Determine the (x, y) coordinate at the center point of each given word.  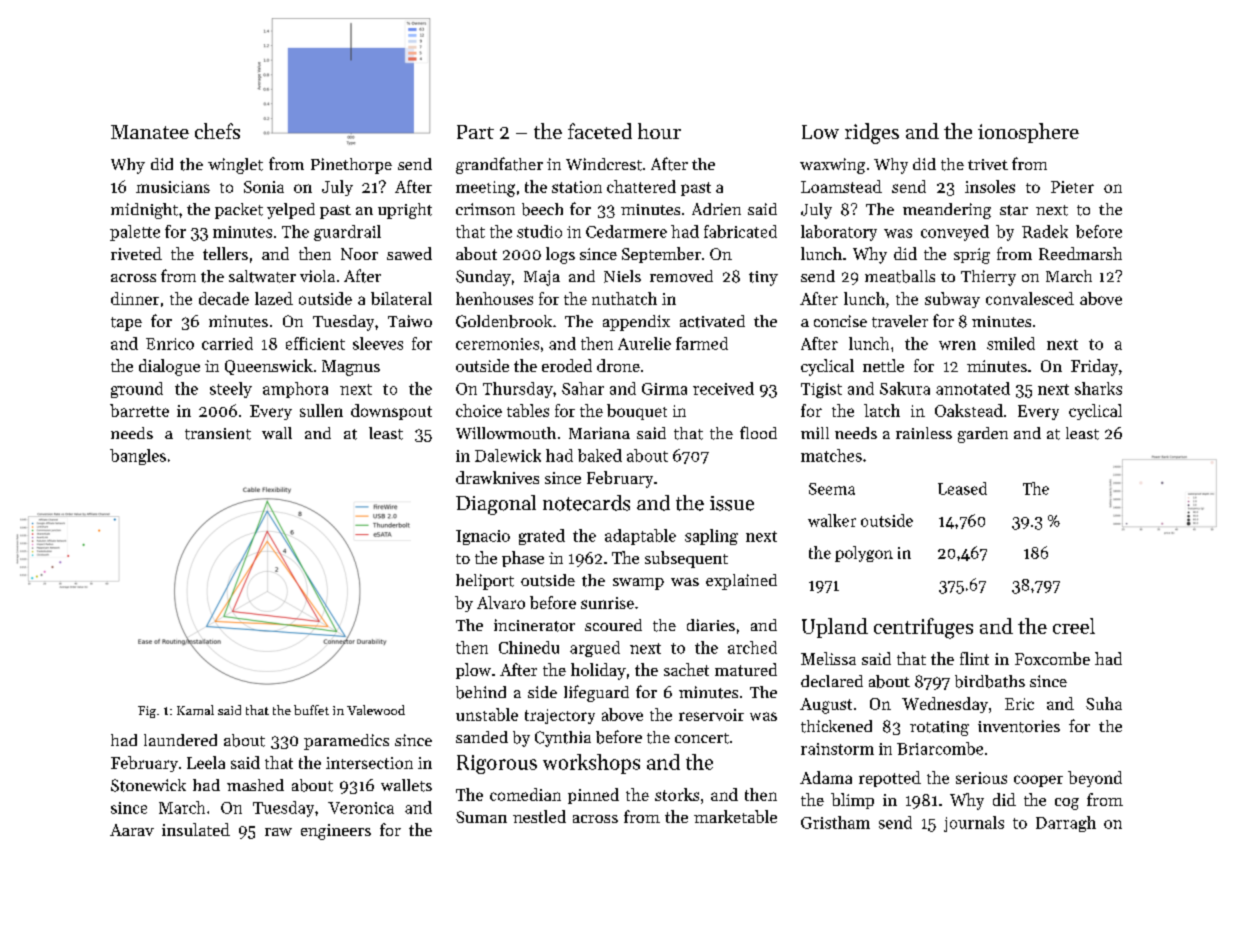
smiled (1011, 343)
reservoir (711, 715)
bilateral (401, 298)
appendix (636, 323)
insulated (196, 829)
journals (974, 824)
